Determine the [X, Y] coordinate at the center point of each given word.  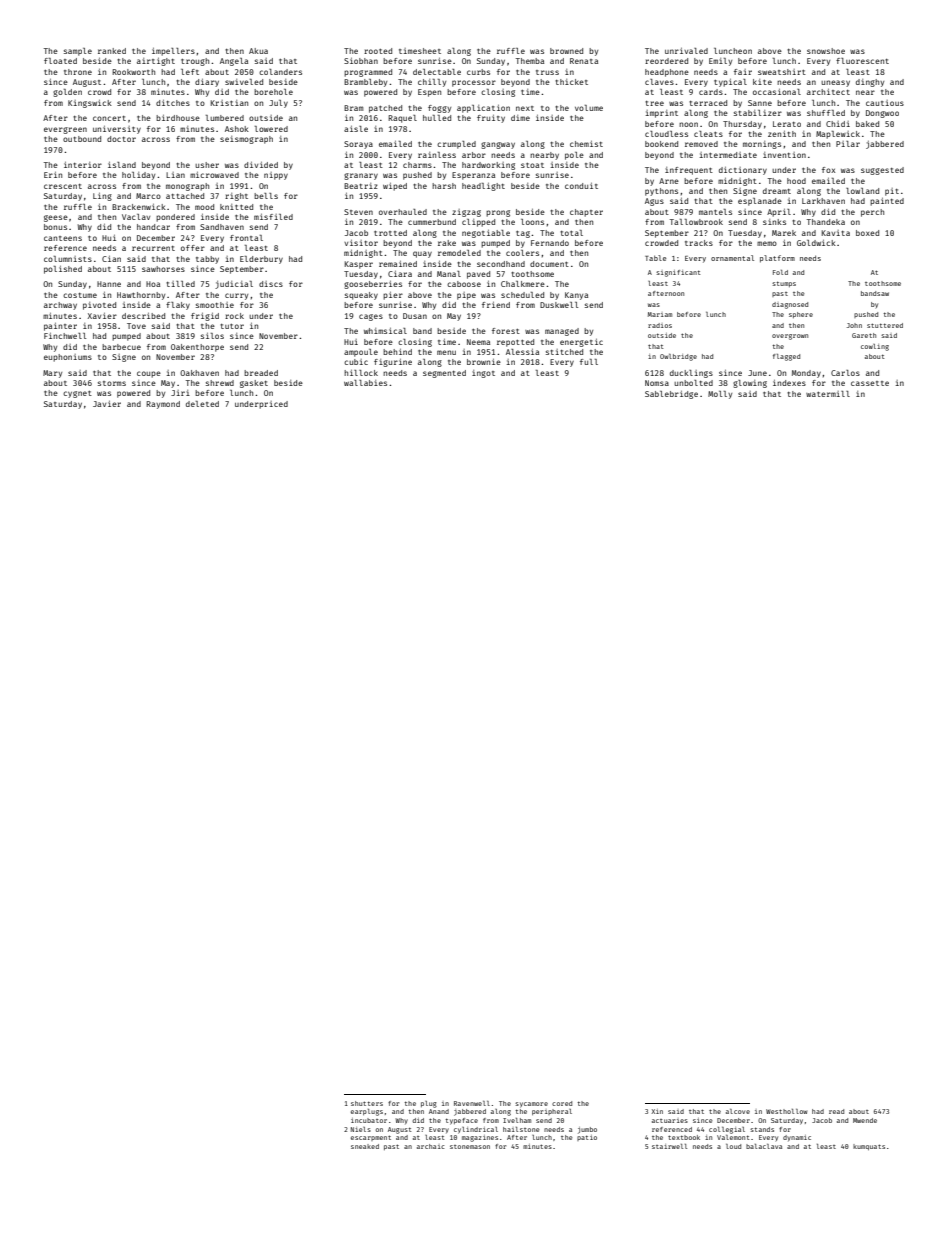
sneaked [365, 1146]
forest [506, 331]
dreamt [777, 191]
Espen [429, 93]
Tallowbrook [696, 222]
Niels [361, 1129]
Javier [107, 404]
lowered [271, 129]
